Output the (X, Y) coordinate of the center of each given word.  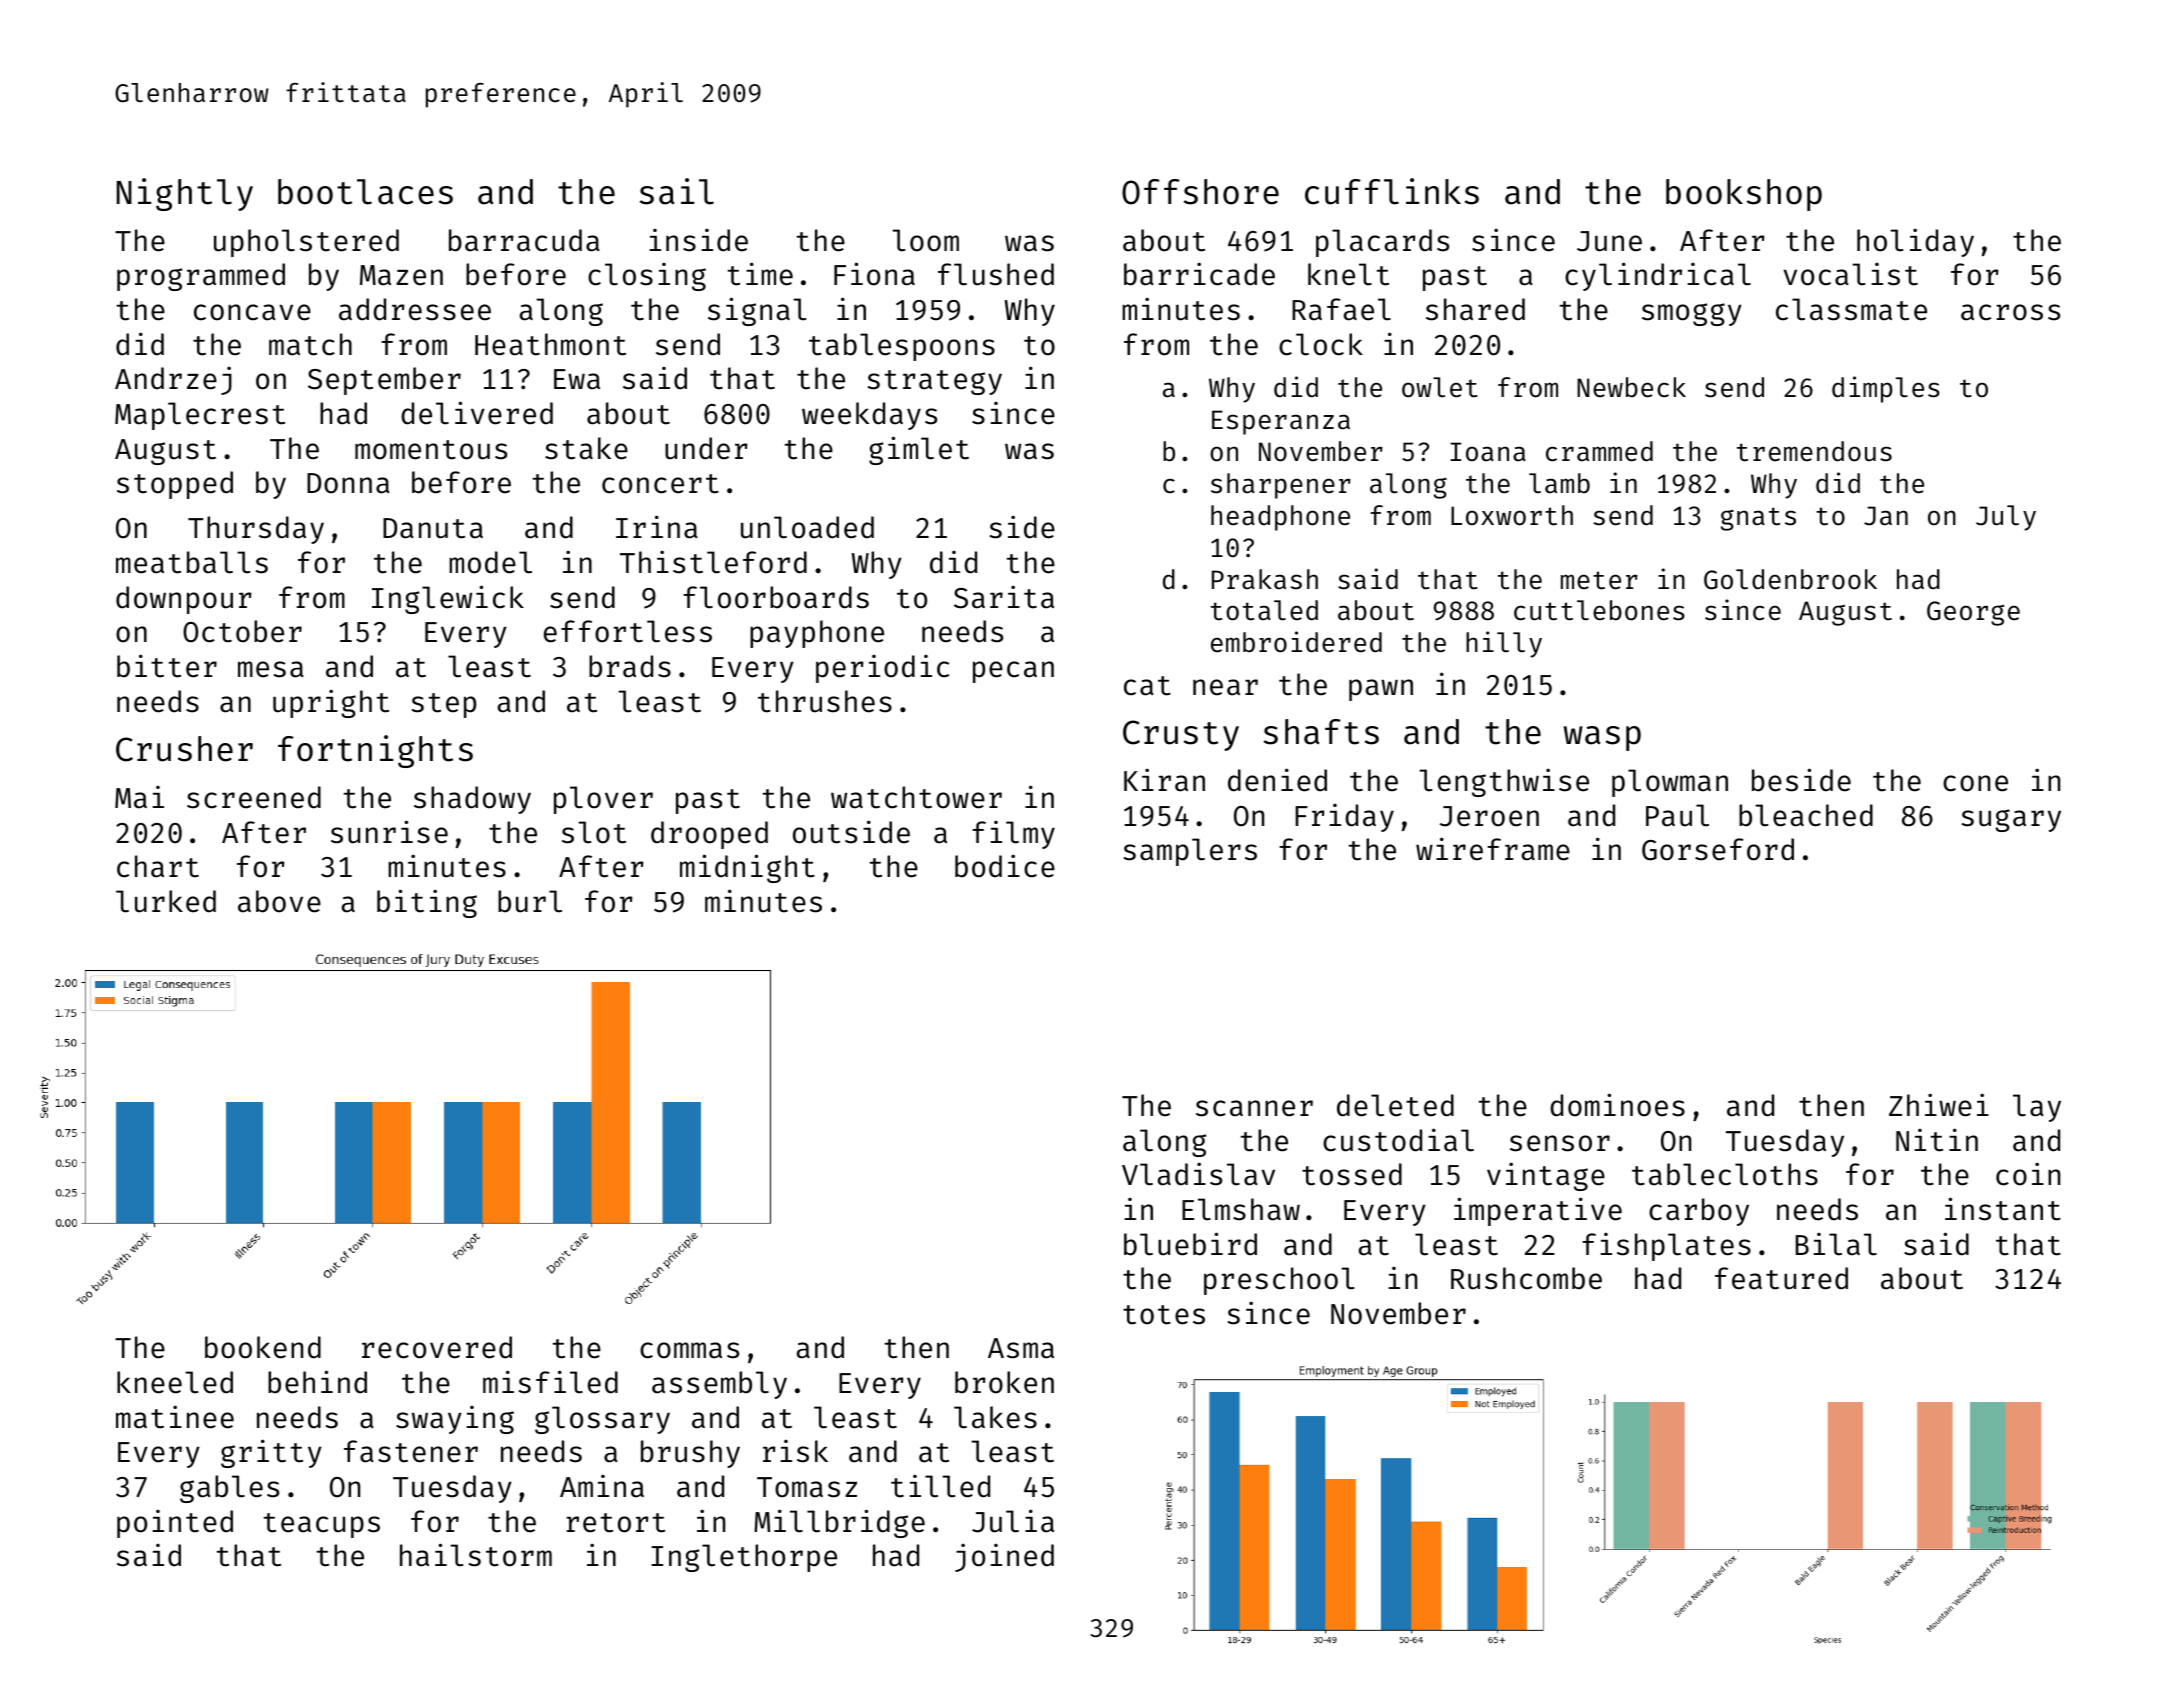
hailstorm (476, 1555)
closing (647, 277)
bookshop (1744, 195)
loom (925, 240)
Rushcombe (1526, 1278)
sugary (2011, 820)
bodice (1005, 866)
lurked (166, 901)
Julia (1013, 1521)
